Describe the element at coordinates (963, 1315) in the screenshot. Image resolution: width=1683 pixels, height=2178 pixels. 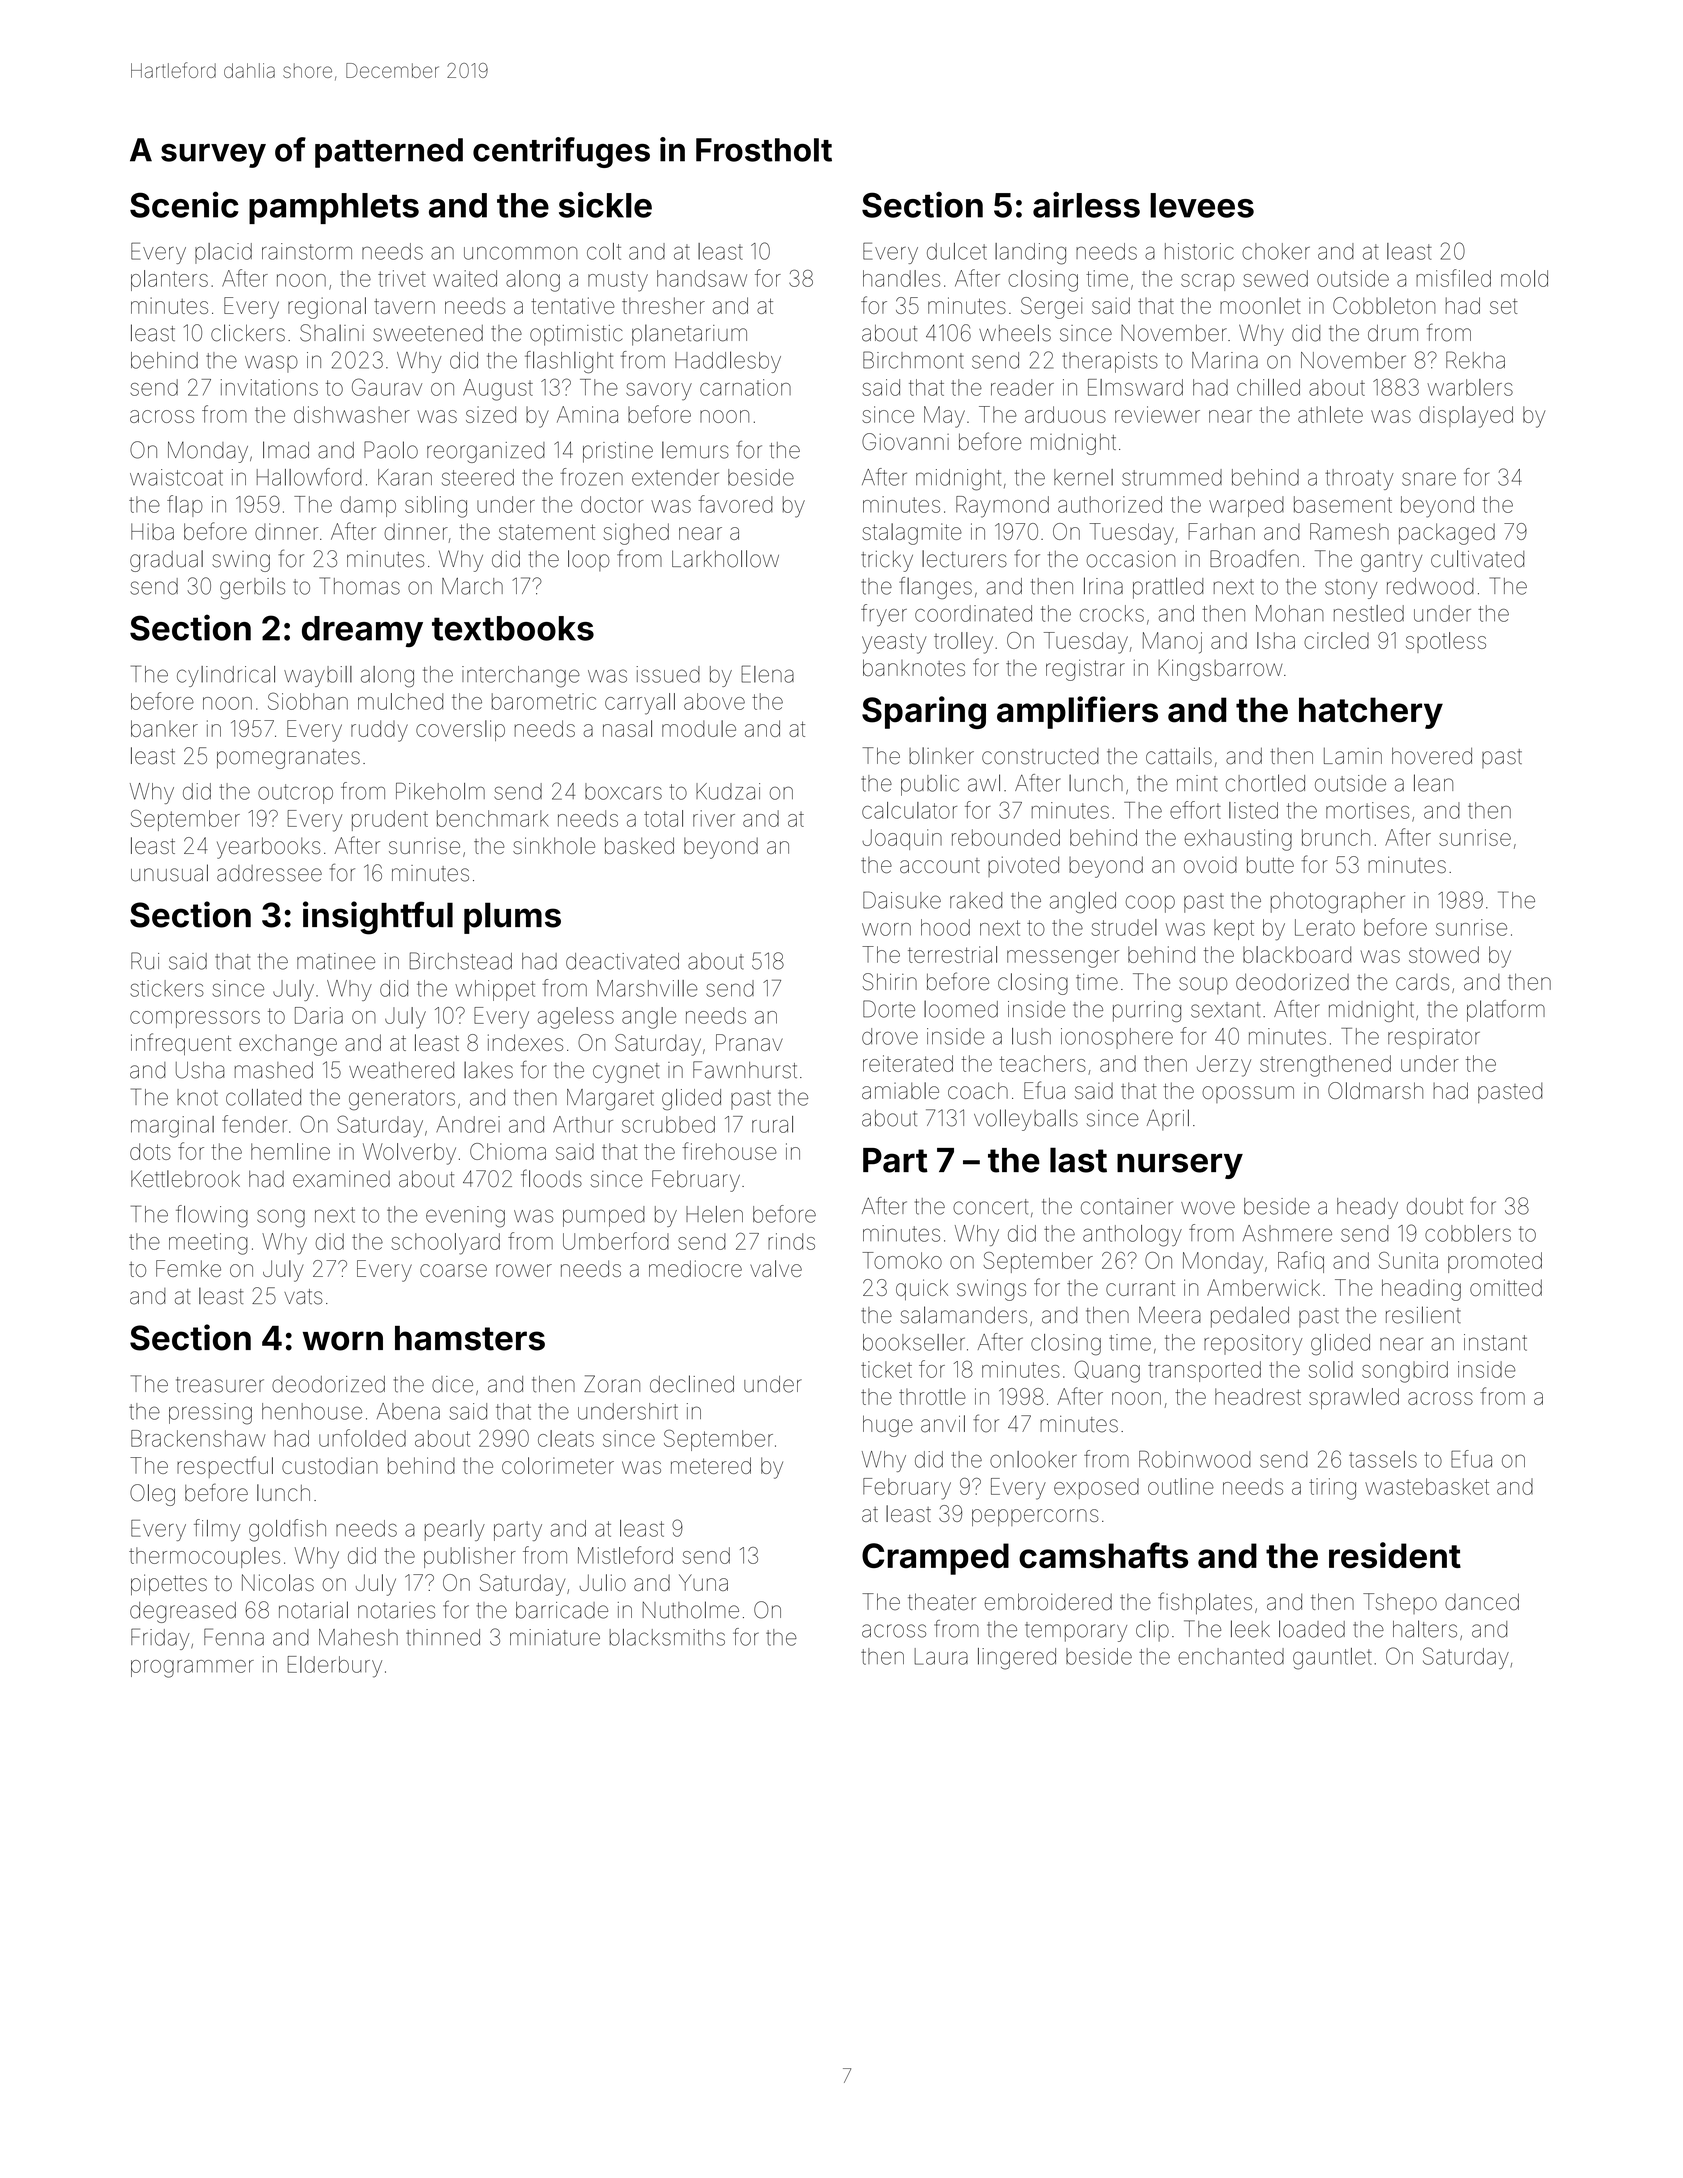
I see `salamanders` at that location.
